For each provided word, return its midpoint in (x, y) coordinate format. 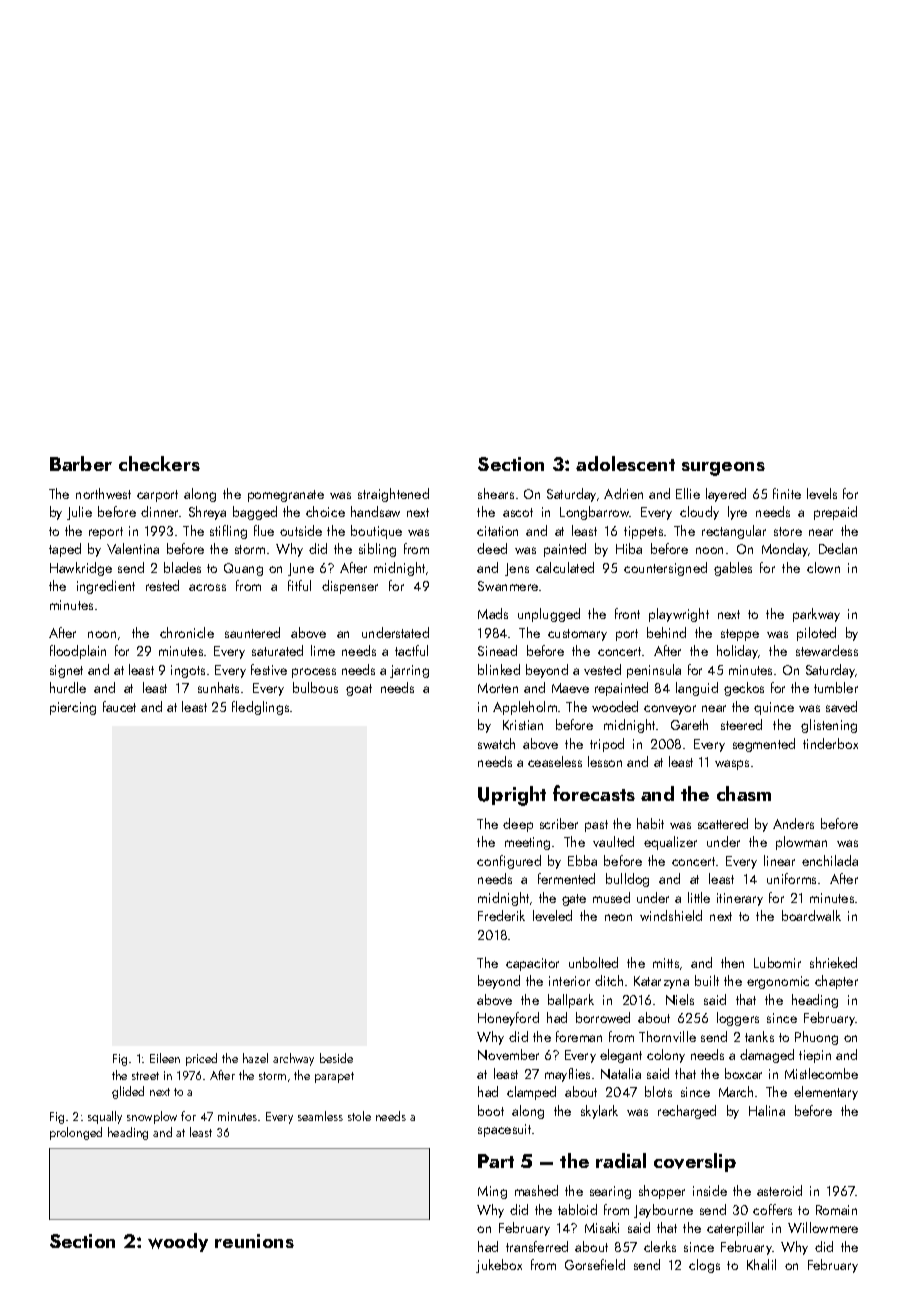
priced (201, 1059)
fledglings (260, 708)
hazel (255, 1058)
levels (822, 493)
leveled (552, 915)
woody (178, 1242)
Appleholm (525, 708)
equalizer (670, 843)
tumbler (836, 687)
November (508, 1054)
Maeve (570, 688)
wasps (732, 765)
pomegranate (286, 496)
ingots (188, 671)
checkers (159, 463)
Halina (767, 1110)
